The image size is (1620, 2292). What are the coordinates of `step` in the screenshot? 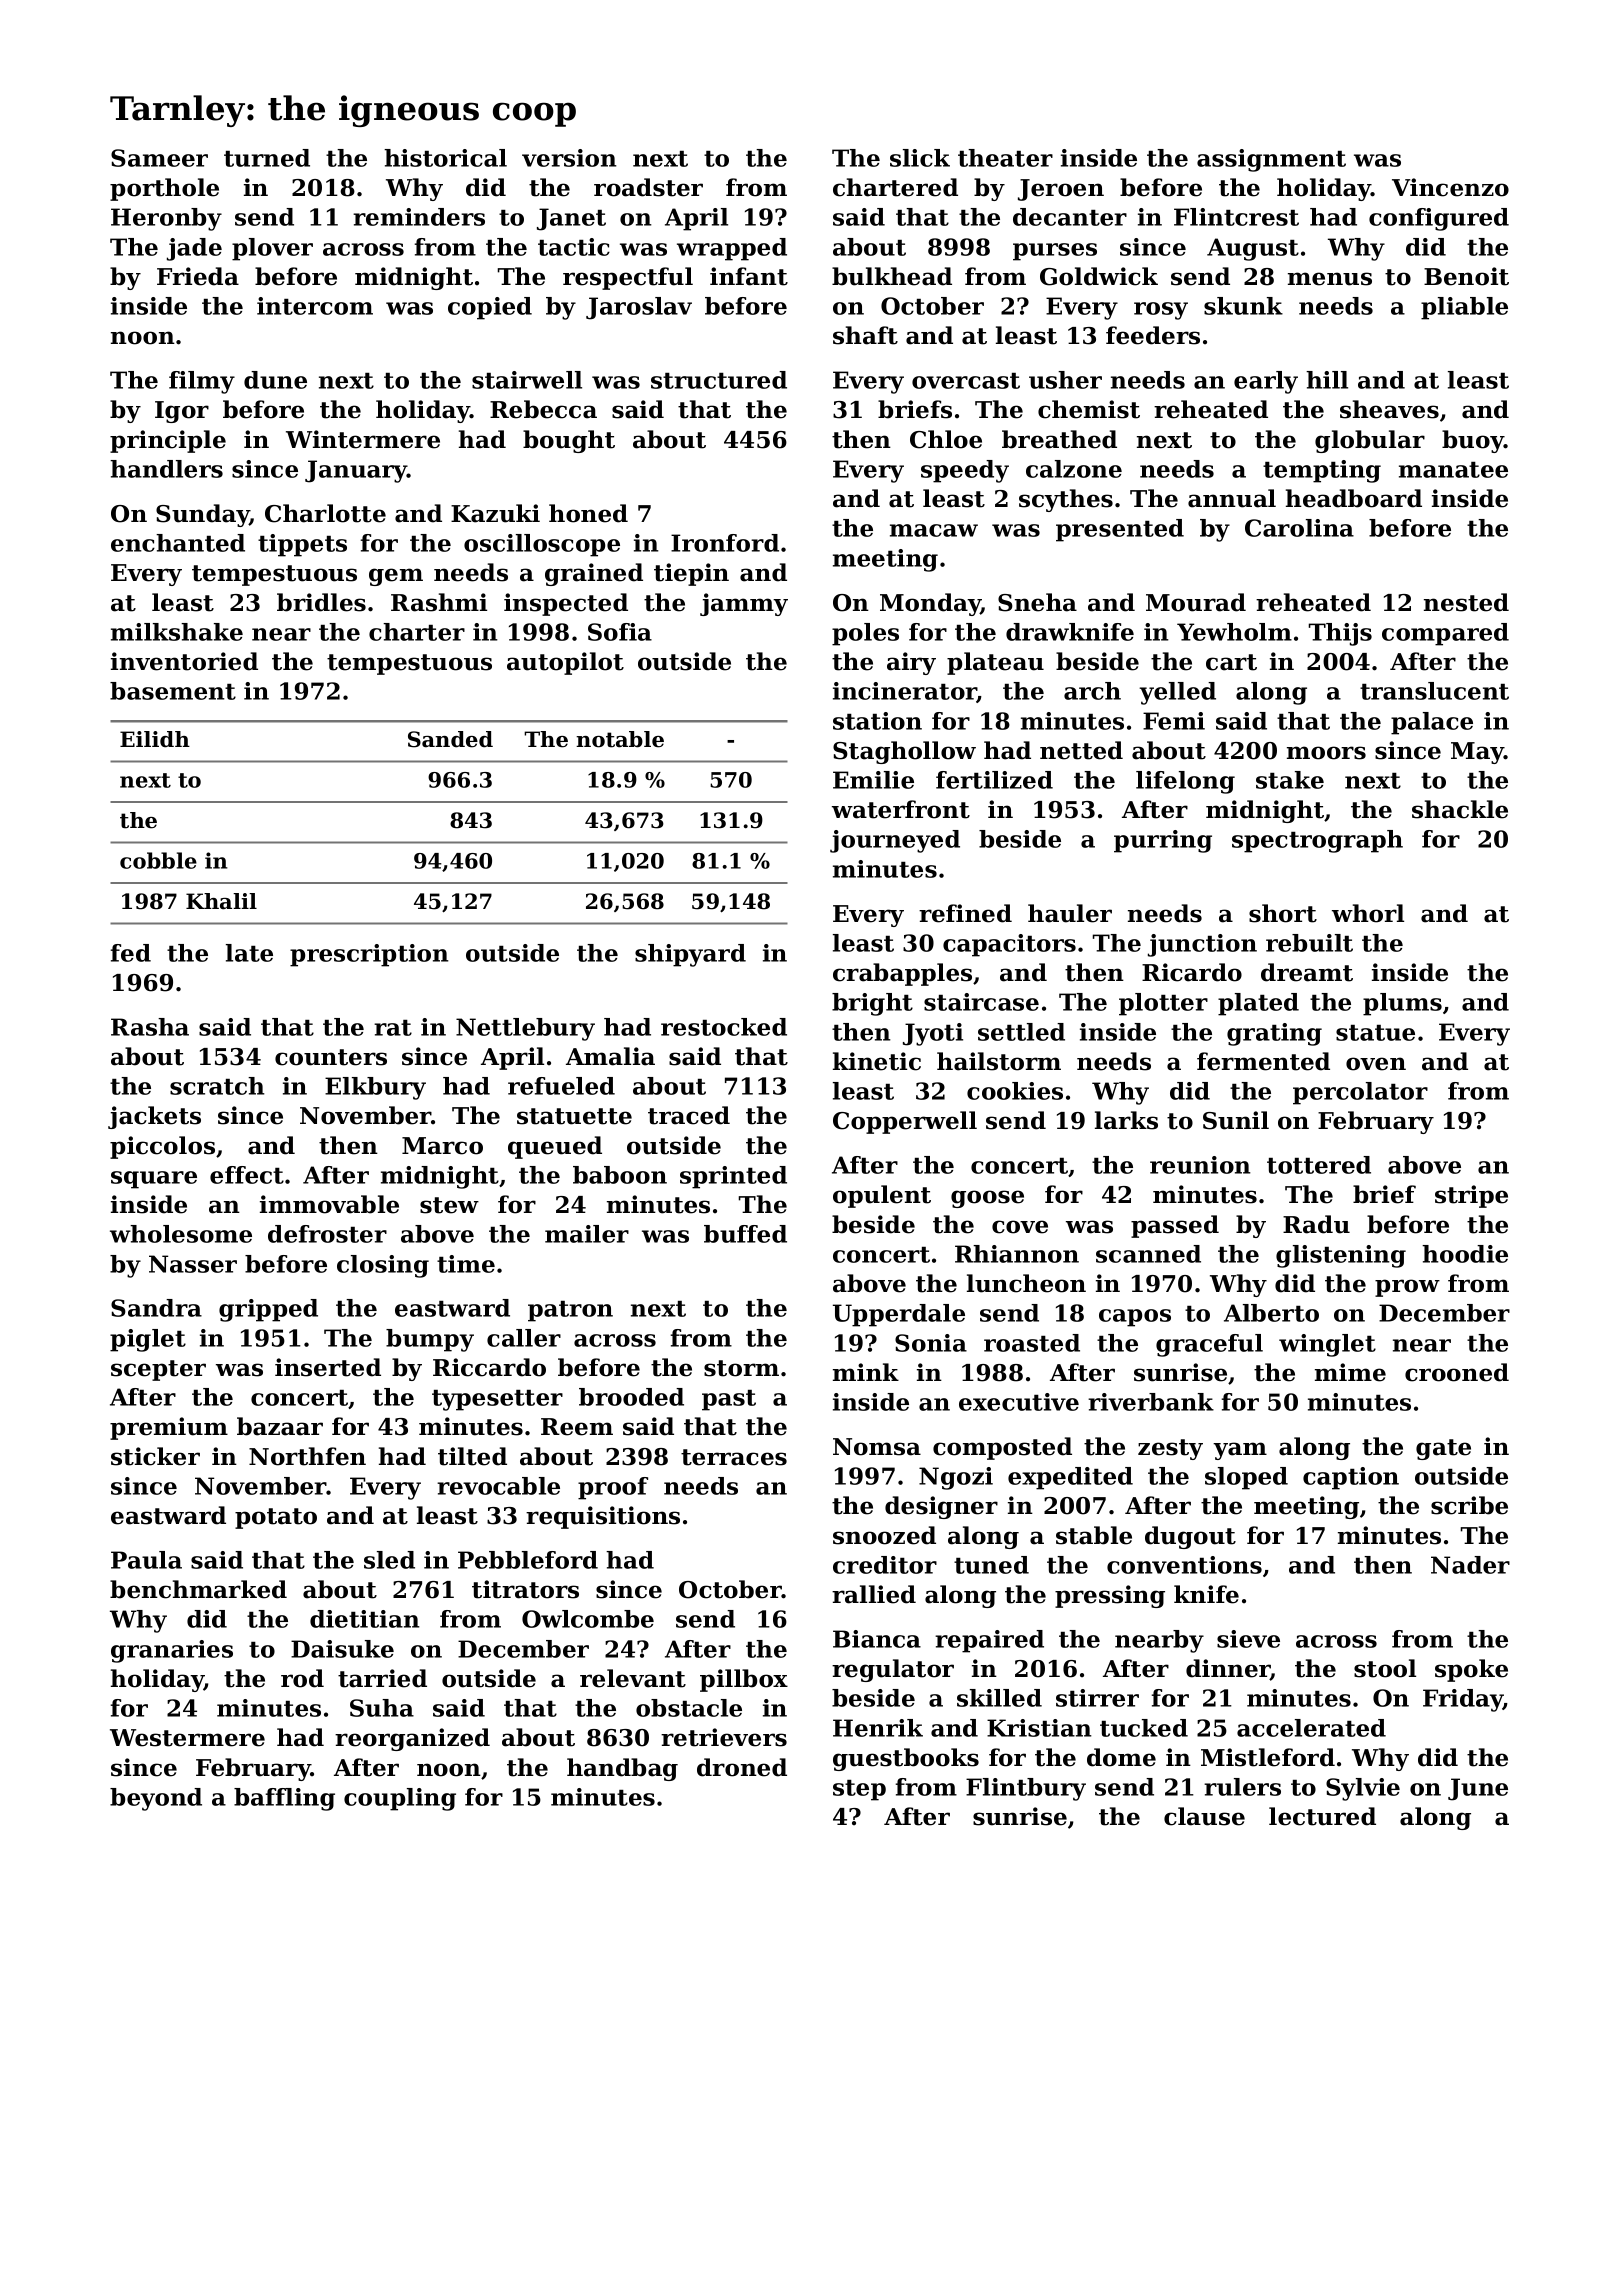 It's located at (859, 1790).
